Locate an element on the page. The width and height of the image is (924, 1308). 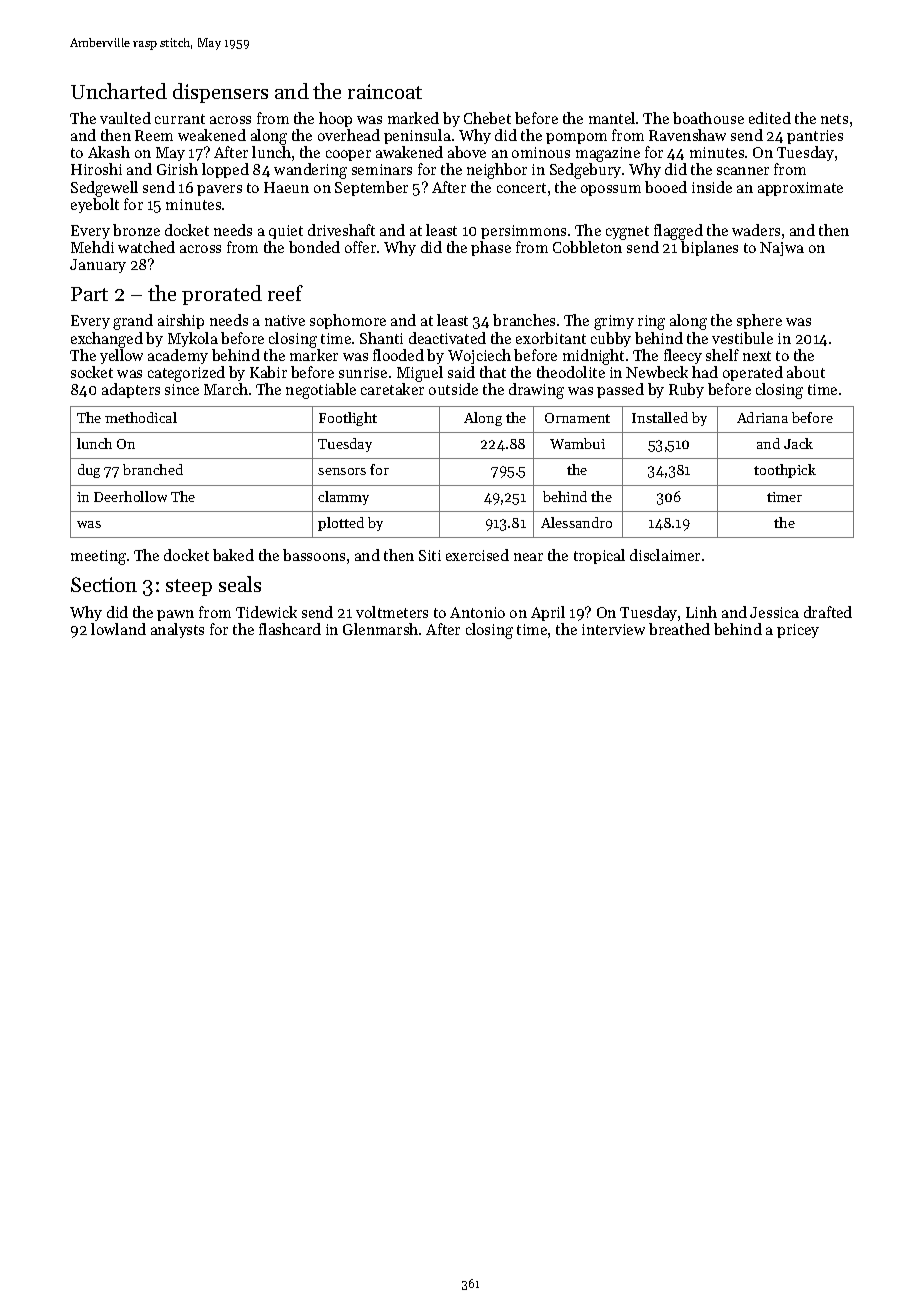
Chebet is located at coordinates (487, 118).
